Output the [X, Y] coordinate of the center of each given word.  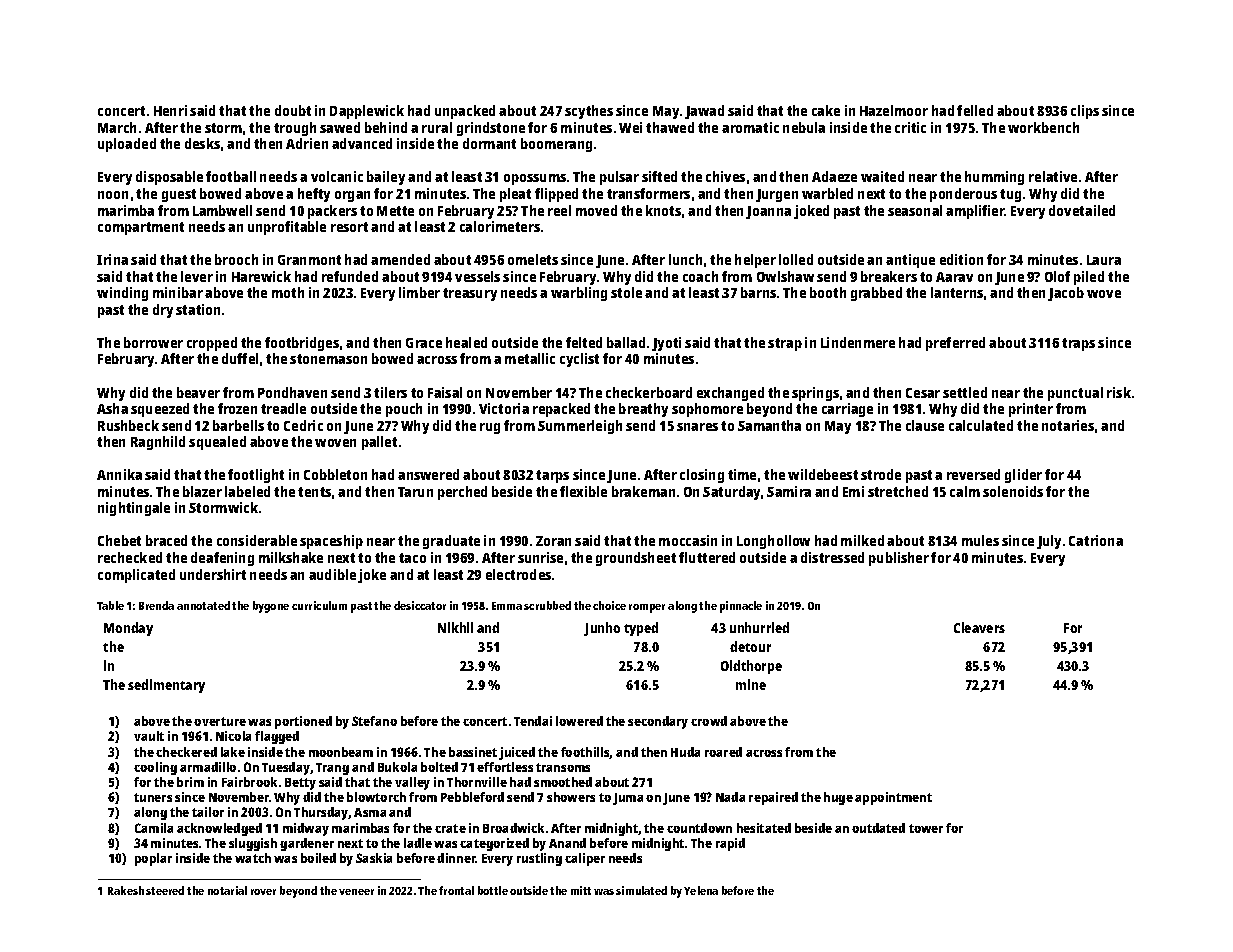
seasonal [915, 210]
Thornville [477, 782]
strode [881, 474]
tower [926, 828]
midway [306, 829]
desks [202, 143]
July [1049, 542]
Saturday [731, 493]
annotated [203, 605]
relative [1053, 176]
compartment [141, 228]
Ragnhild [158, 443]
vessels [477, 276]
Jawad [704, 112]
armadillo [208, 767]
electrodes [518, 574]
